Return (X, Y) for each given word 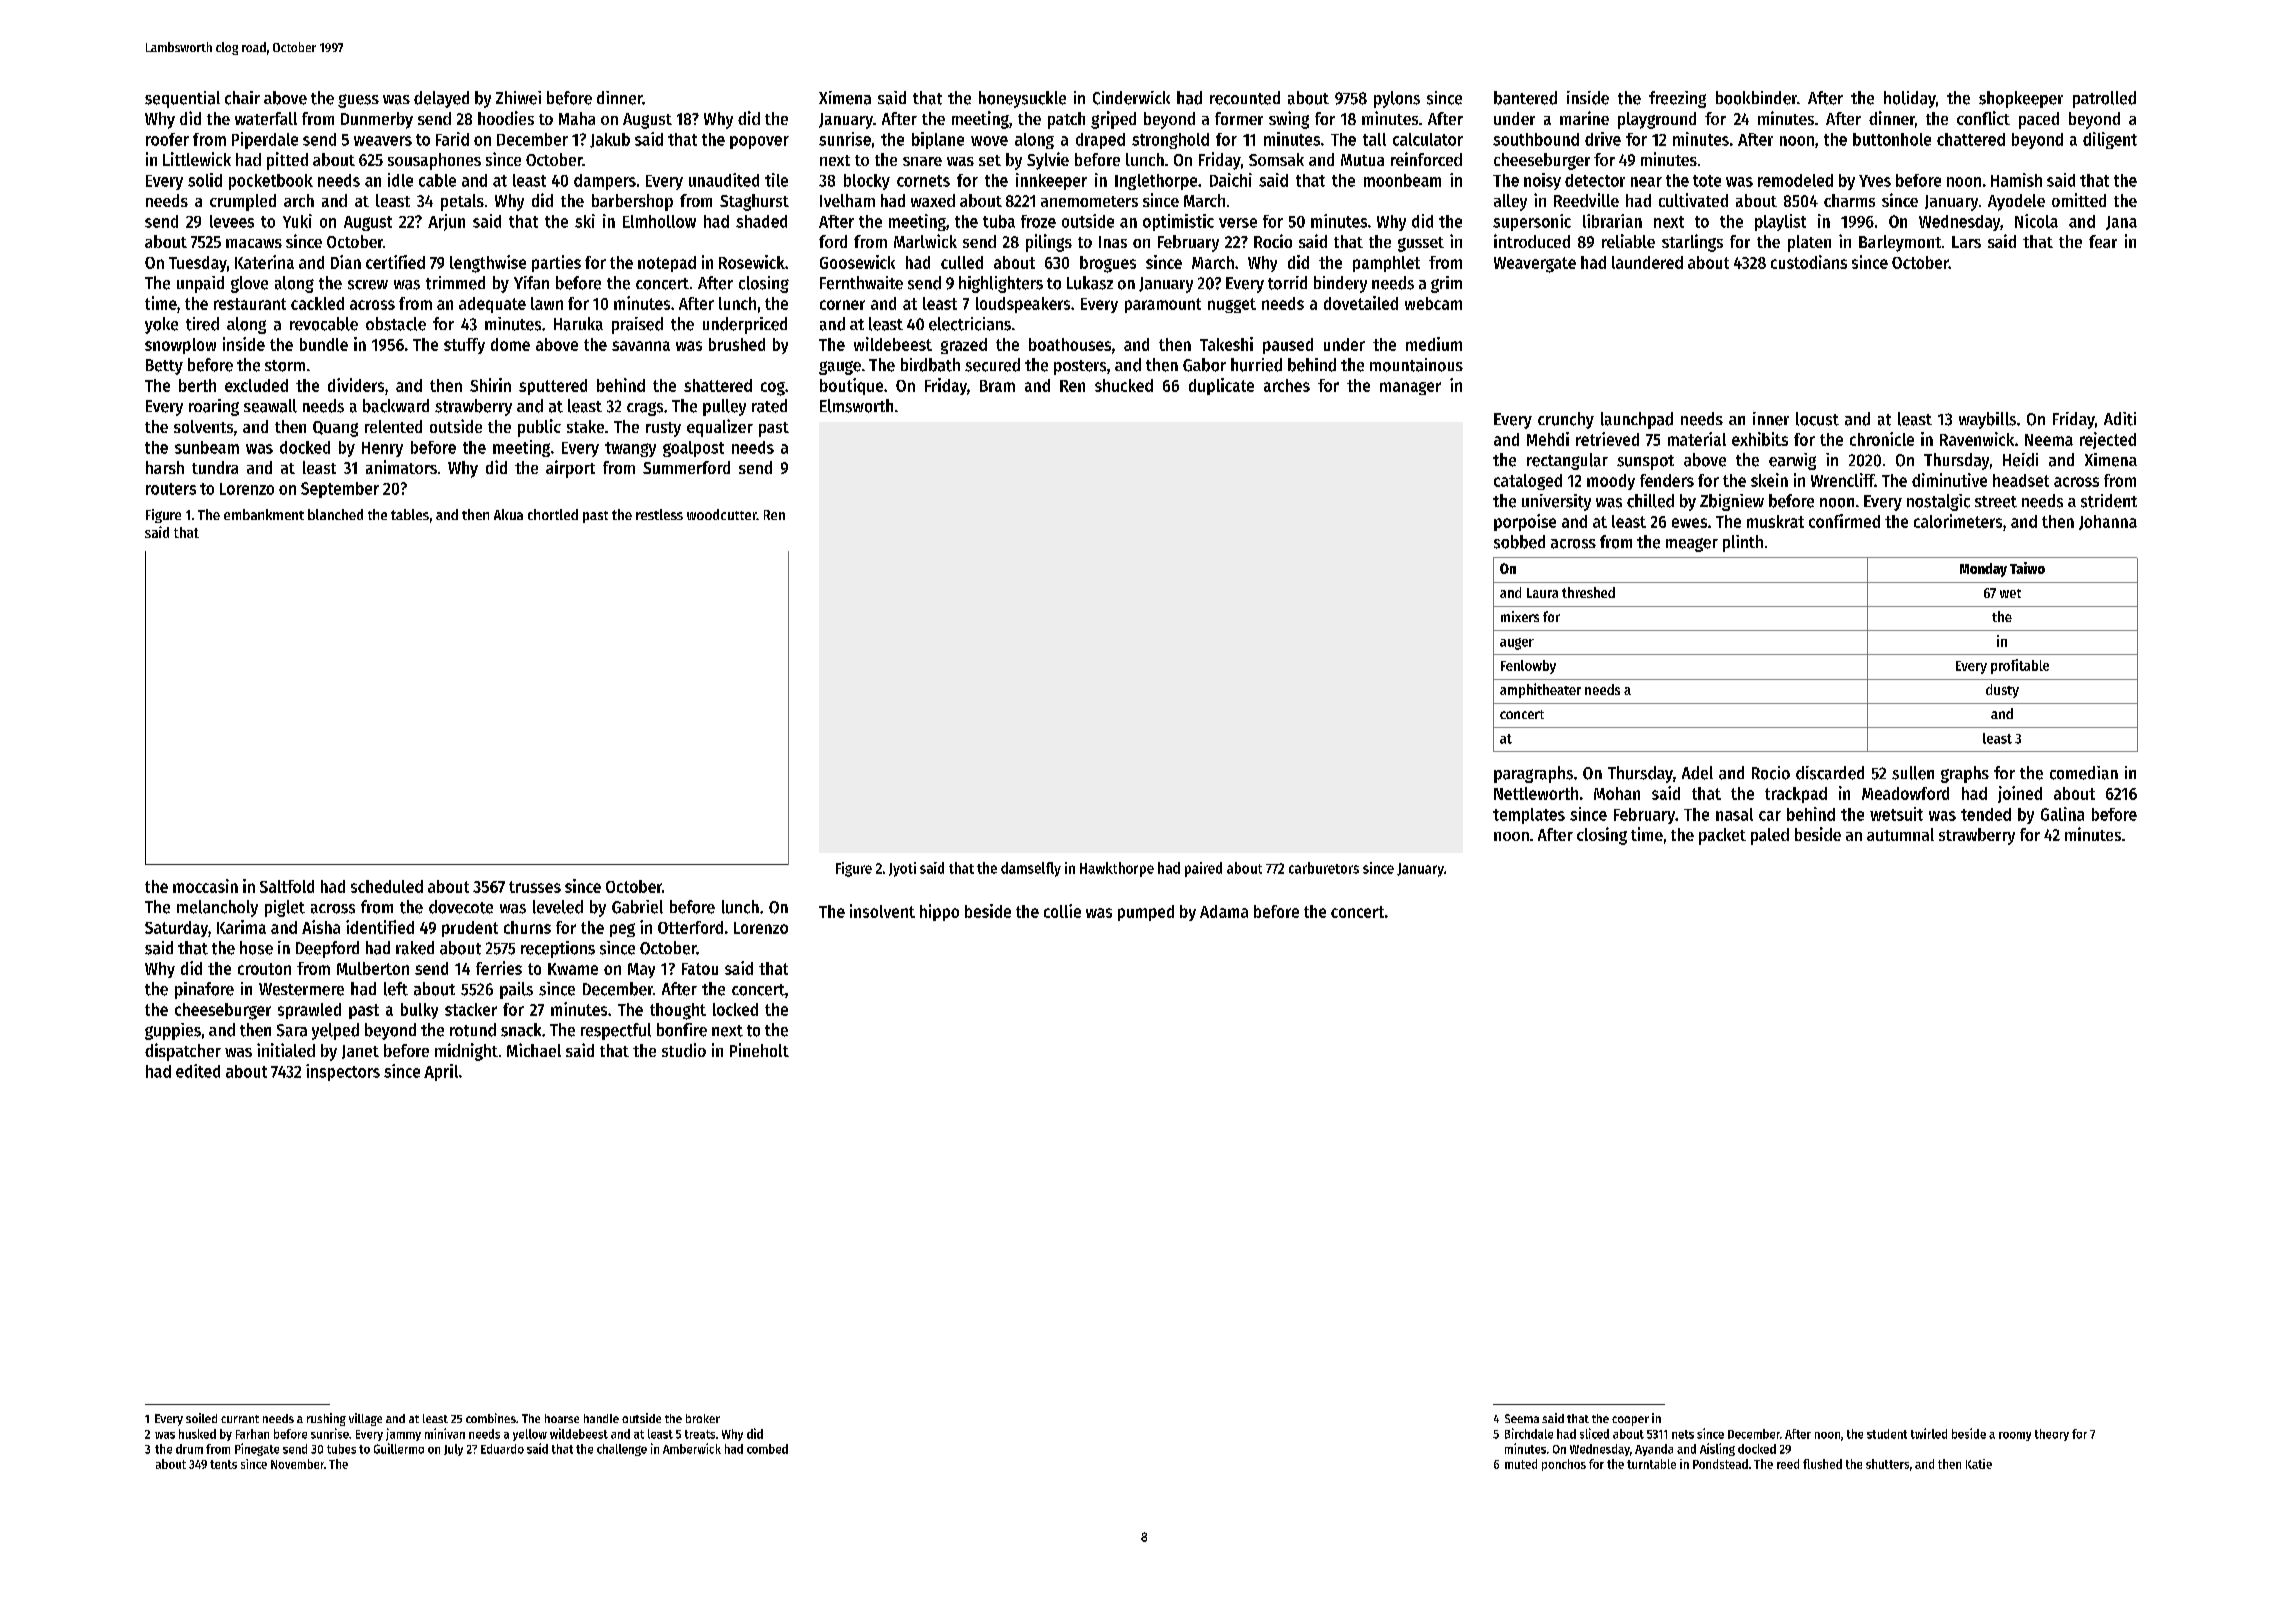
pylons (1397, 99)
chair (242, 98)
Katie (1979, 1464)
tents (223, 1464)
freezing (1677, 99)
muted (1521, 1464)
